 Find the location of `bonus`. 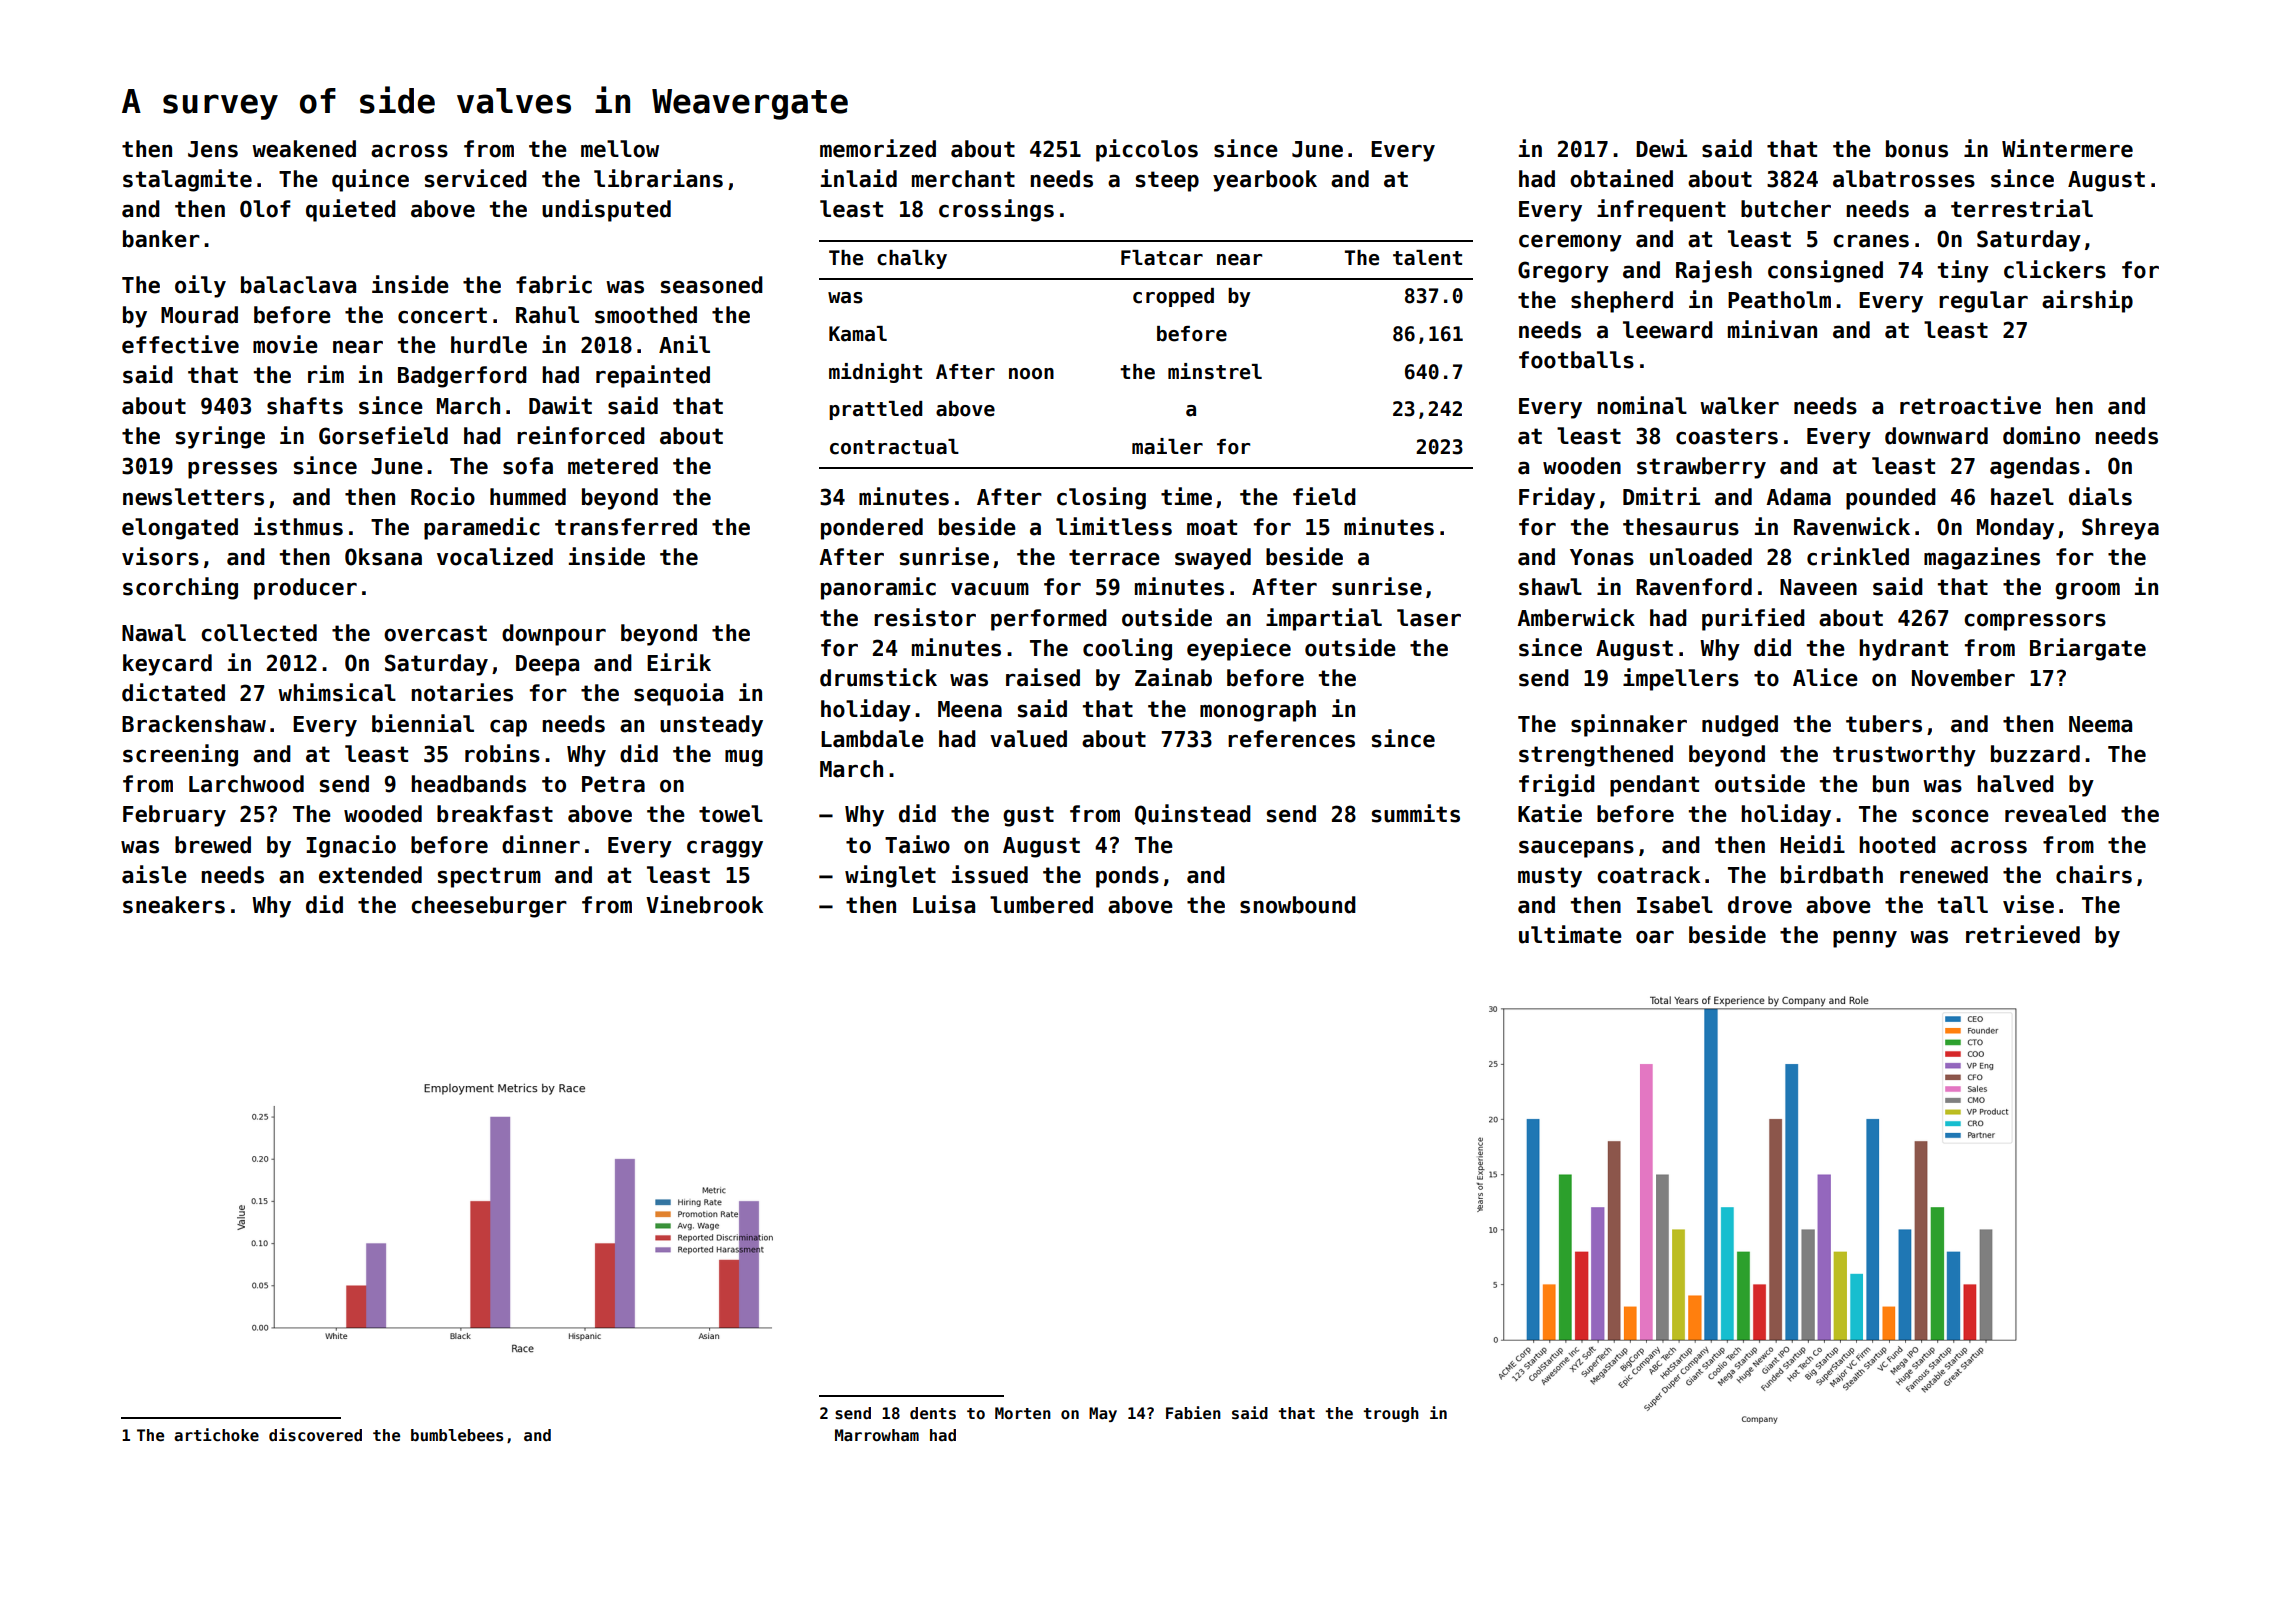

bonus is located at coordinates (1917, 149).
